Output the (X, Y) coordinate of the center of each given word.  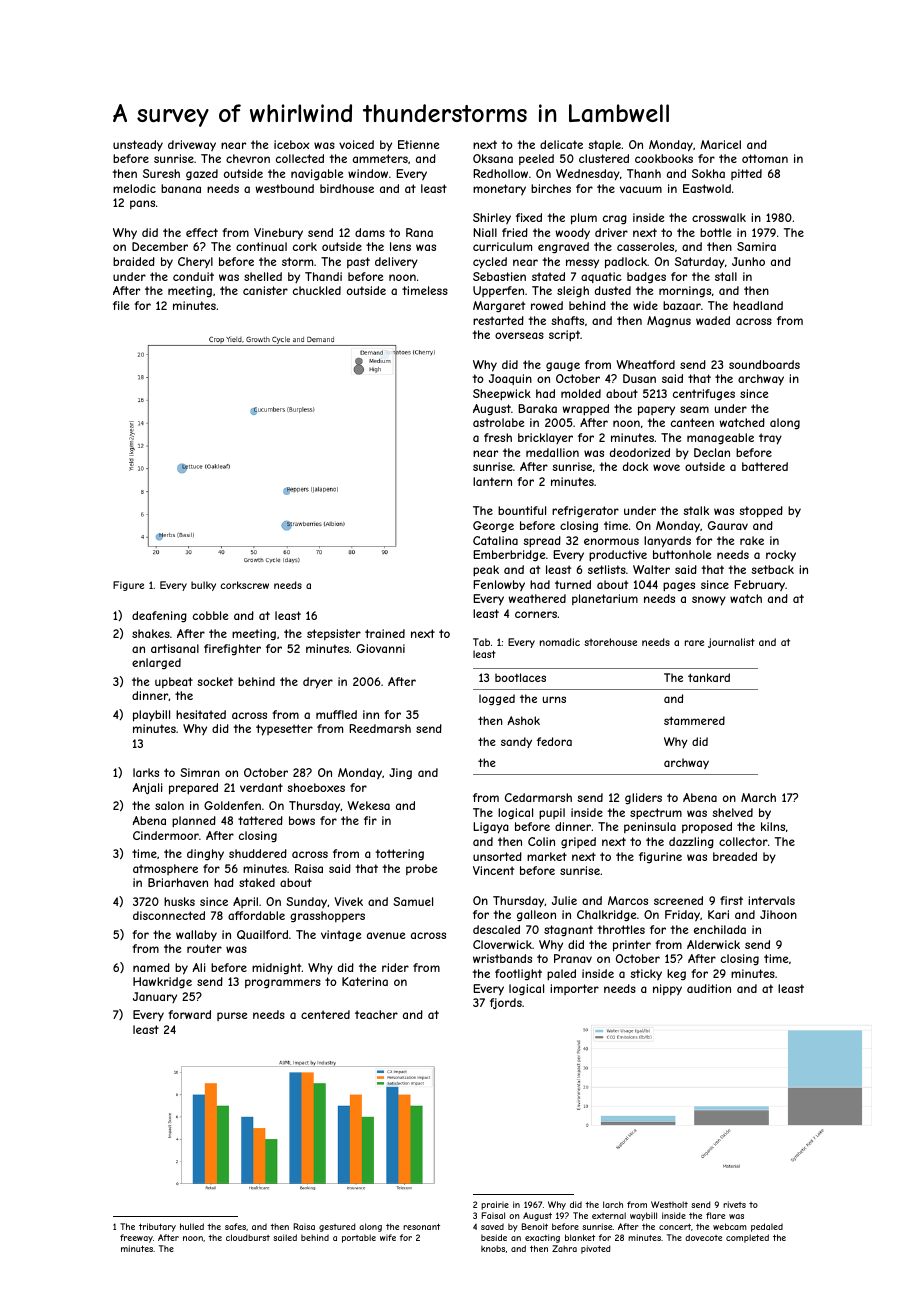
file (121, 305)
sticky (646, 974)
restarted (498, 320)
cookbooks (664, 158)
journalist (731, 643)
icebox (291, 144)
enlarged (156, 663)
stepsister (334, 634)
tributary (157, 1227)
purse (232, 1016)
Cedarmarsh (538, 797)
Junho (748, 261)
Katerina (365, 981)
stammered (694, 720)
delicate (561, 144)
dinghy (205, 854)
